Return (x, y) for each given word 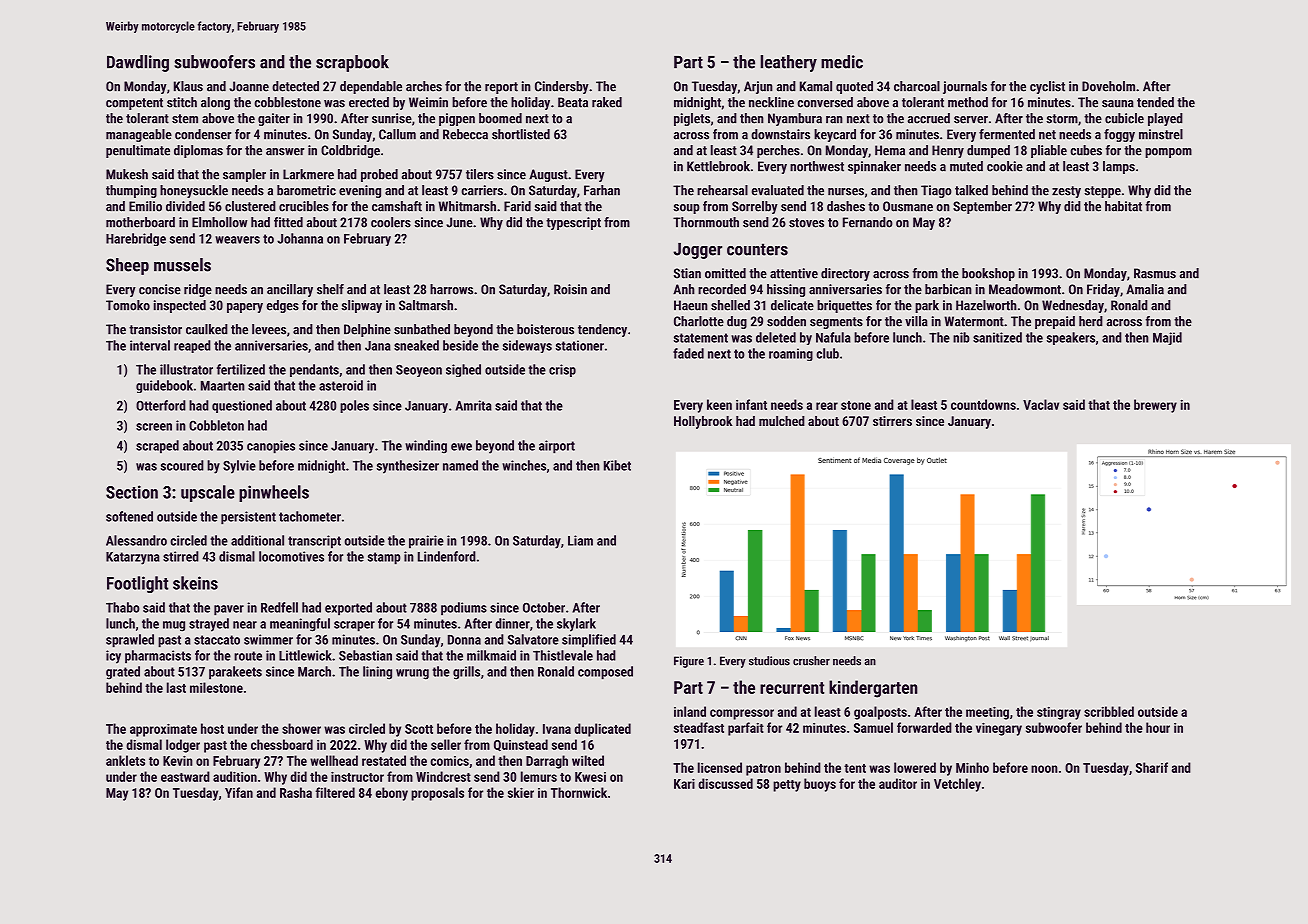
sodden (786, 321)
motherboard (140, 222)
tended (1155, 102)
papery (245, 308)
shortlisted (521, 134)
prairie (426, 542)
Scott (419, 729)
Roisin (570, 289)
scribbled (1109, 711)
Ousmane (908, 206)
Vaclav (1041, 404)
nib (961, 337)
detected (295, 86)
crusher (811, 661)
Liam (580, 540)
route (248, 656)
